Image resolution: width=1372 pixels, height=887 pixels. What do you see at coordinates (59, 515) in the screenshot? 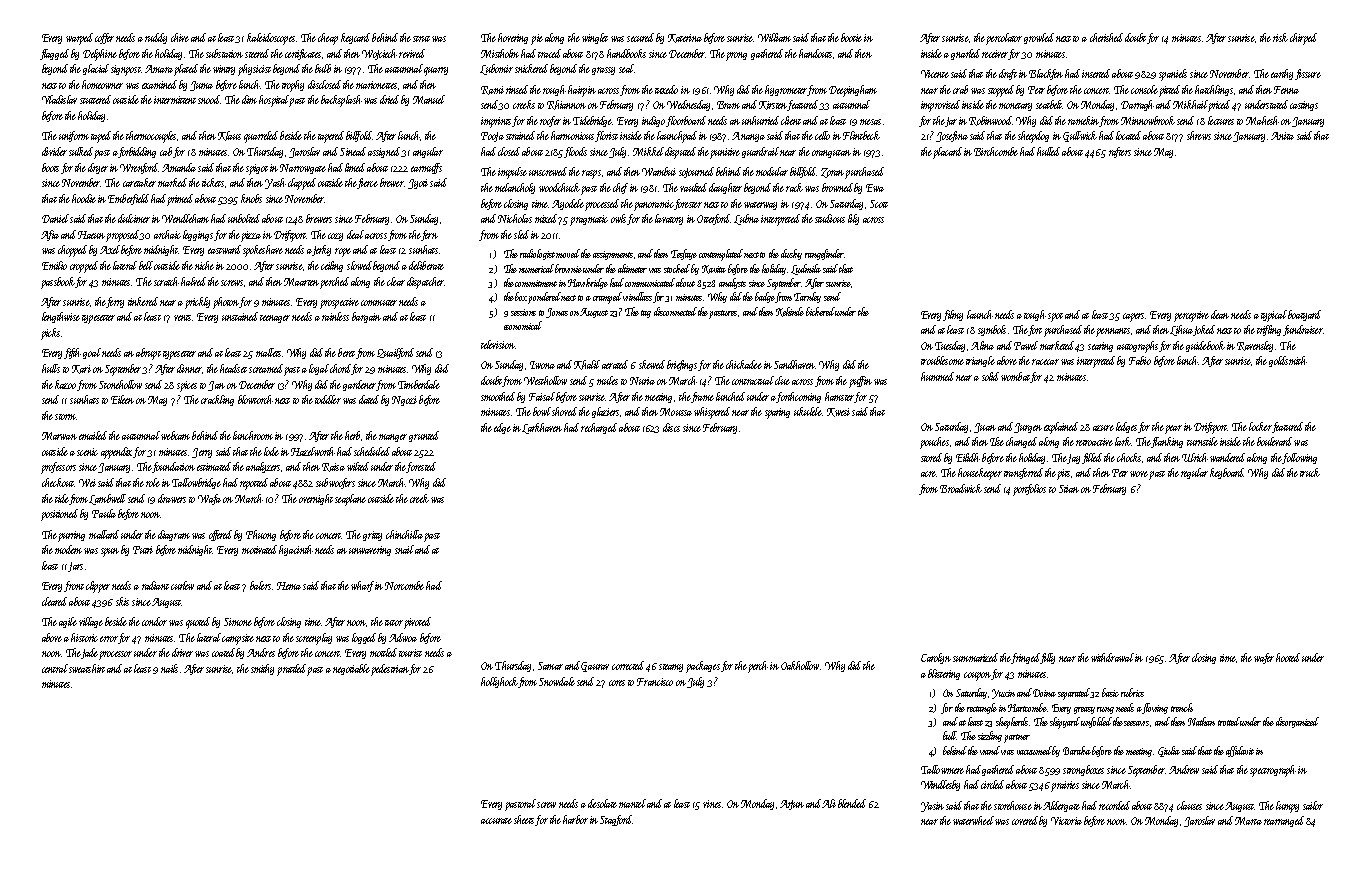
I see `positioned` at bounding box center [59, 515].
